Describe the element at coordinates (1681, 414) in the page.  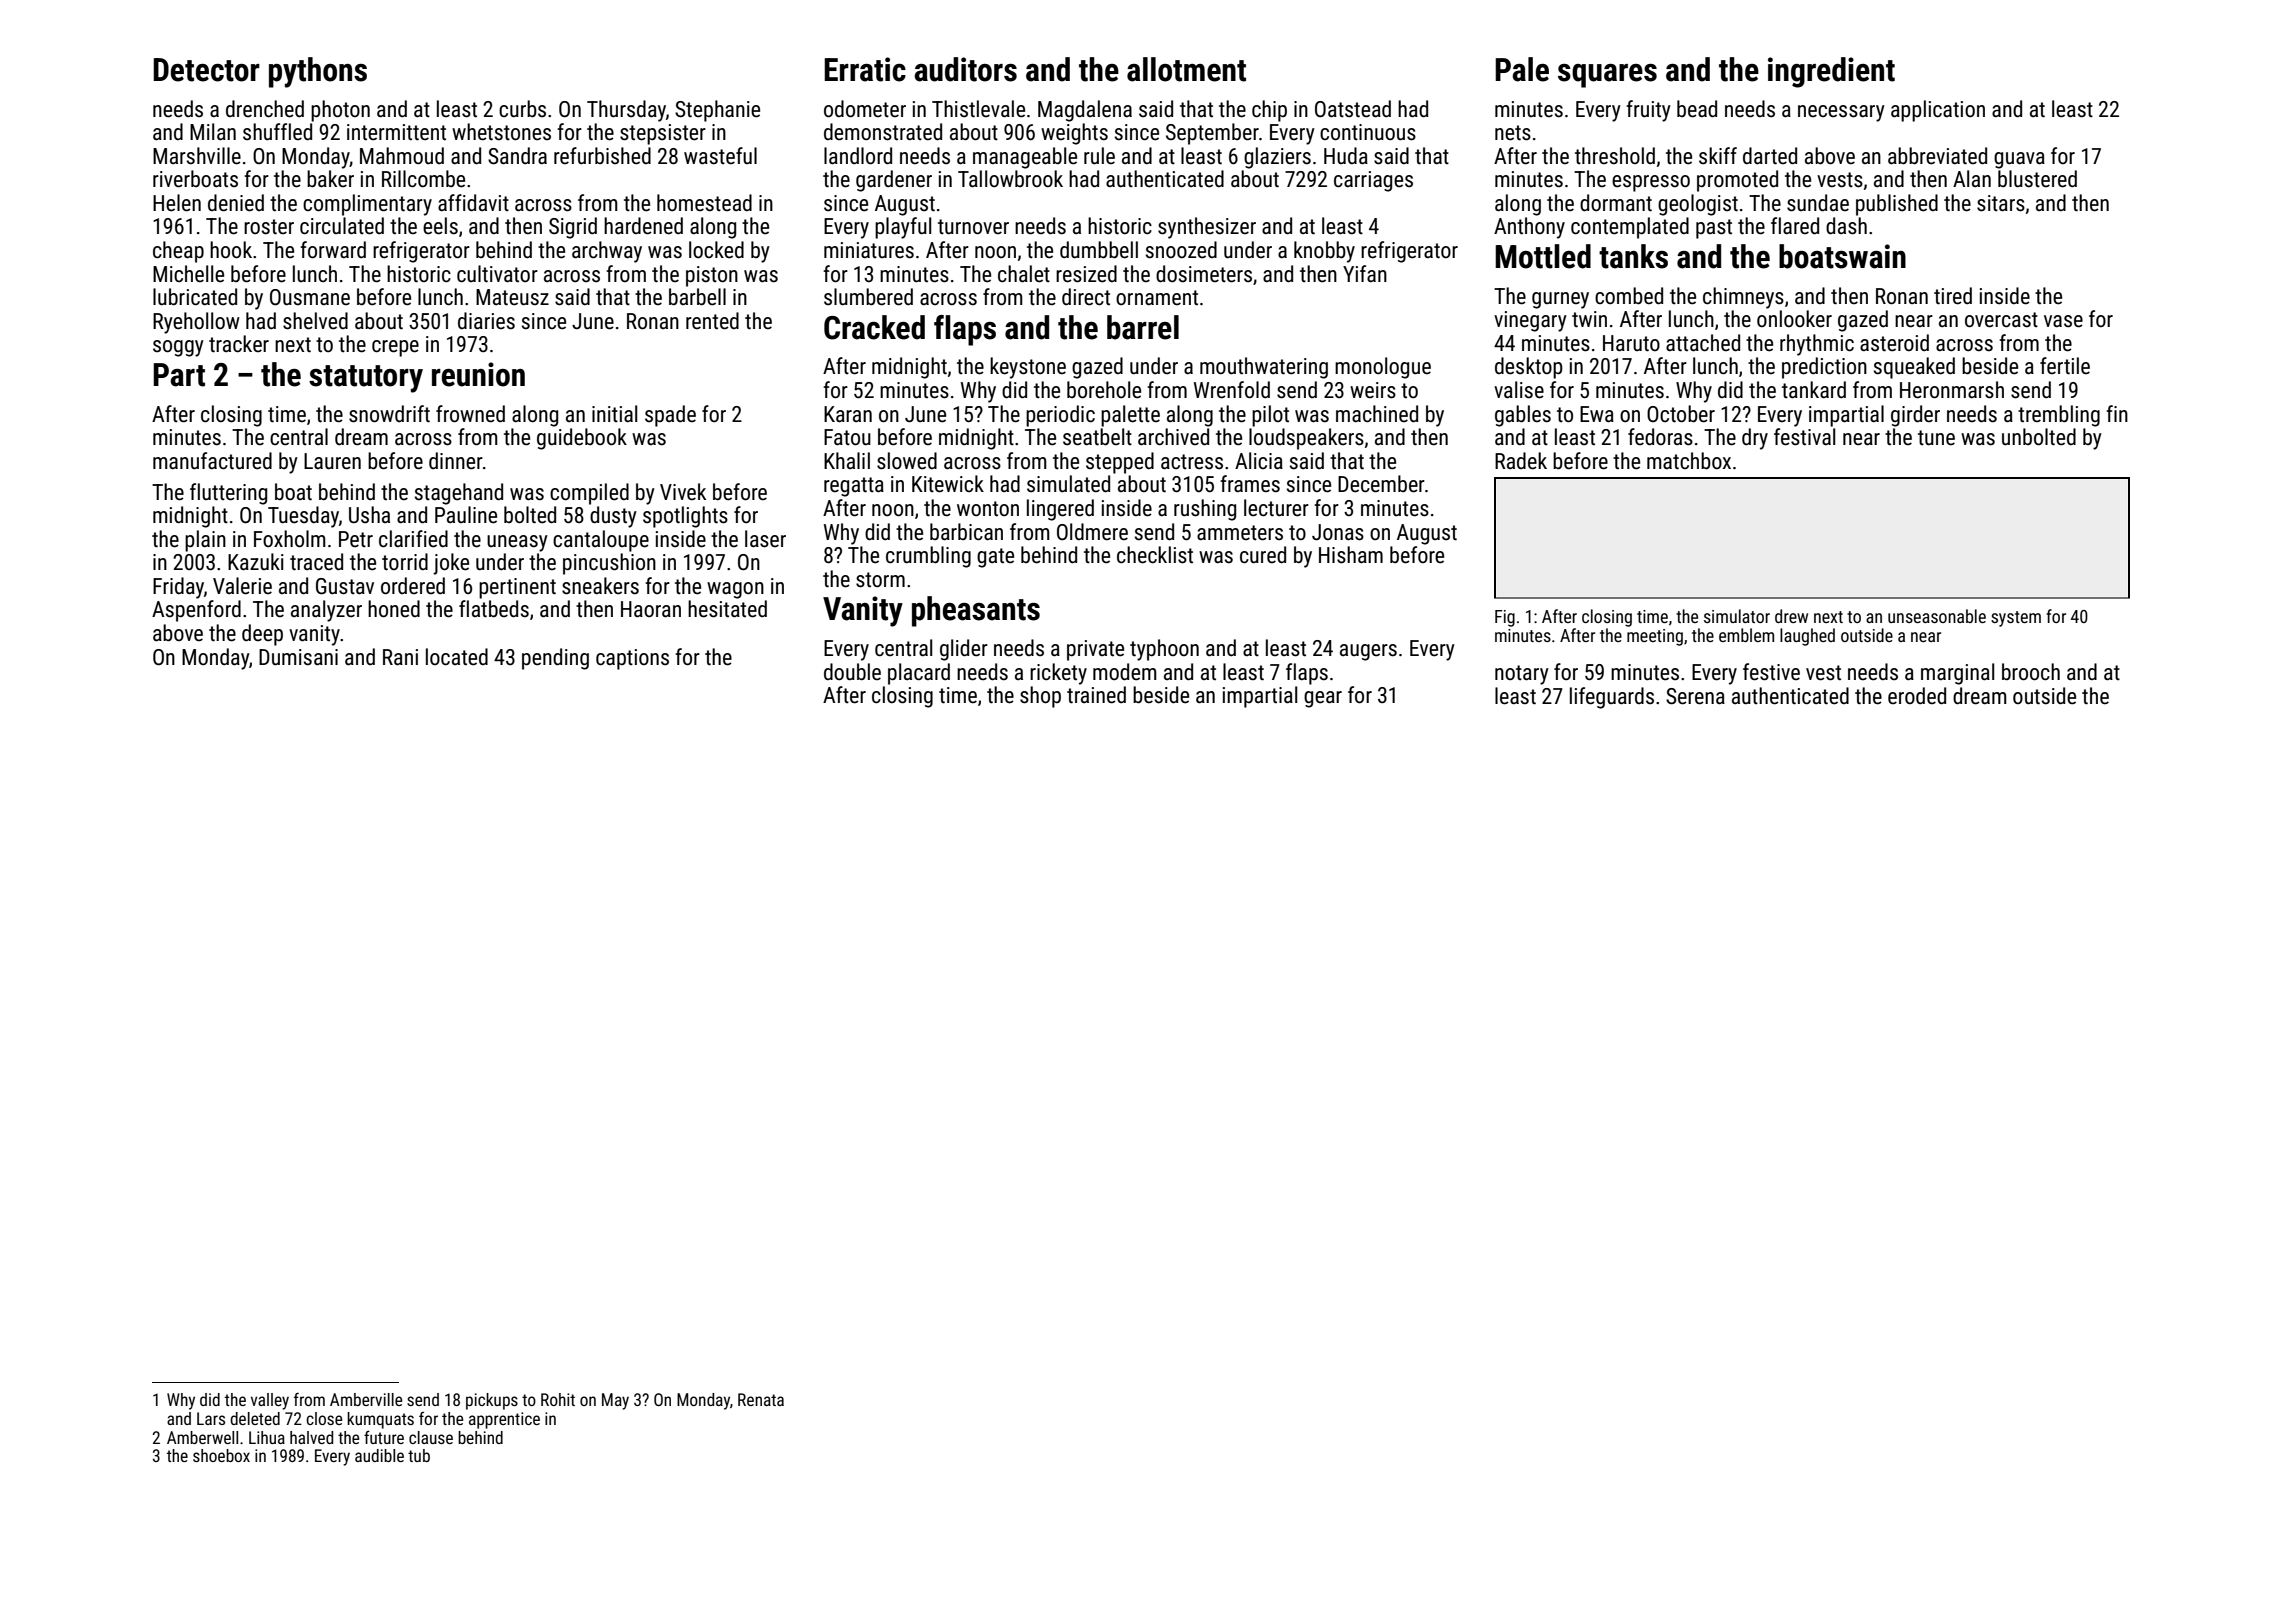
I see `October` at that location.
